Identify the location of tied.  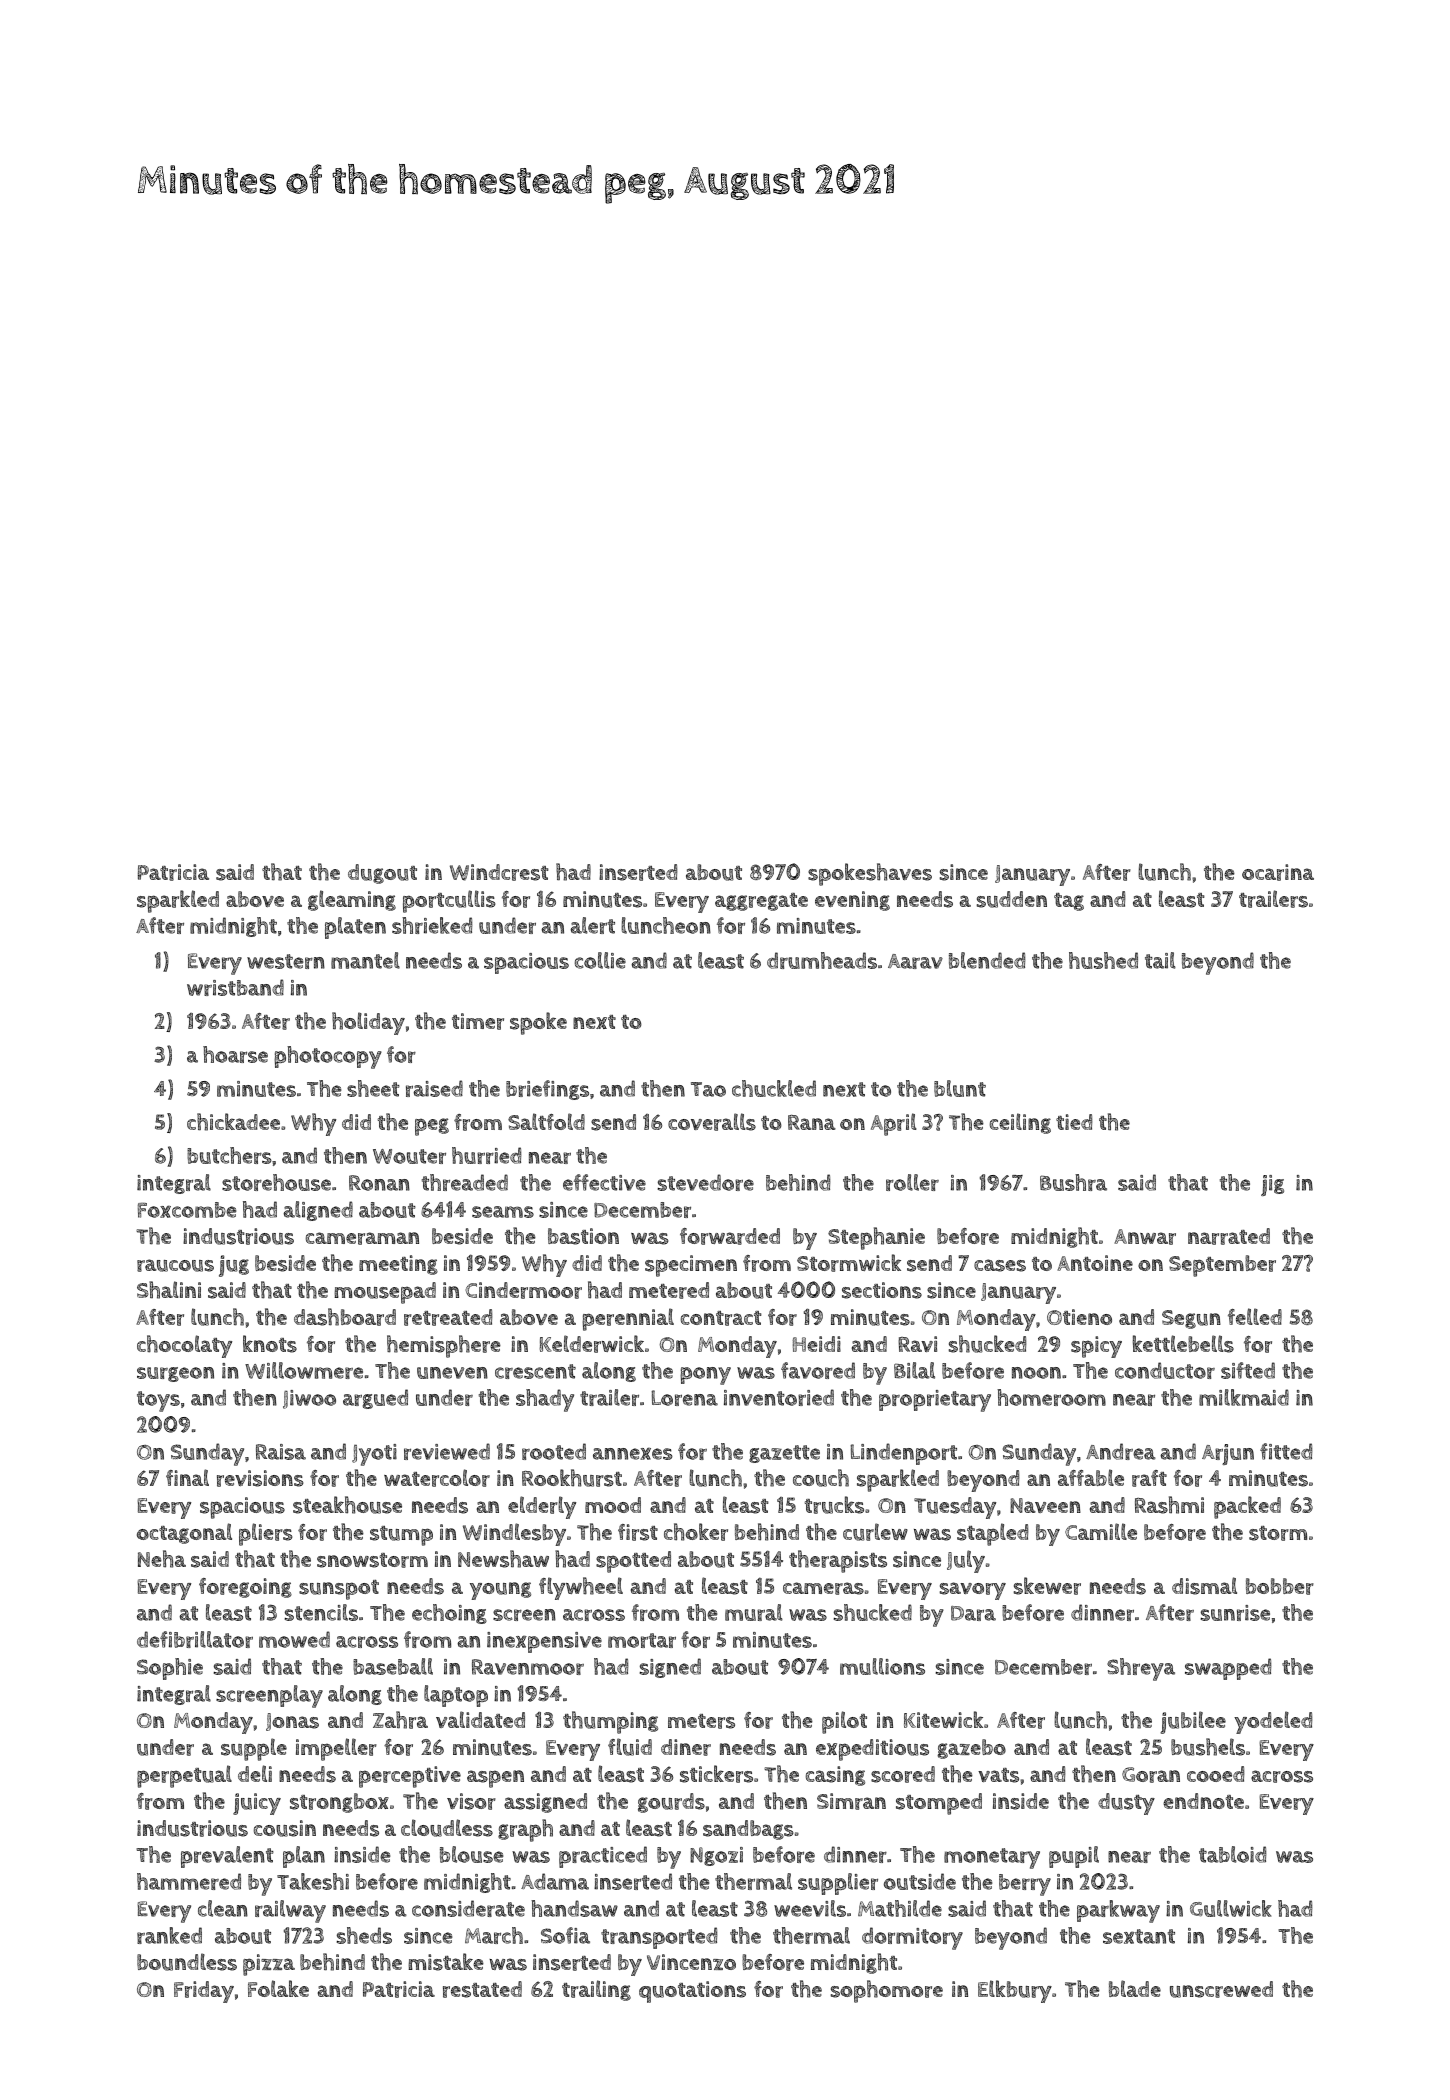
(1074, 1122).
